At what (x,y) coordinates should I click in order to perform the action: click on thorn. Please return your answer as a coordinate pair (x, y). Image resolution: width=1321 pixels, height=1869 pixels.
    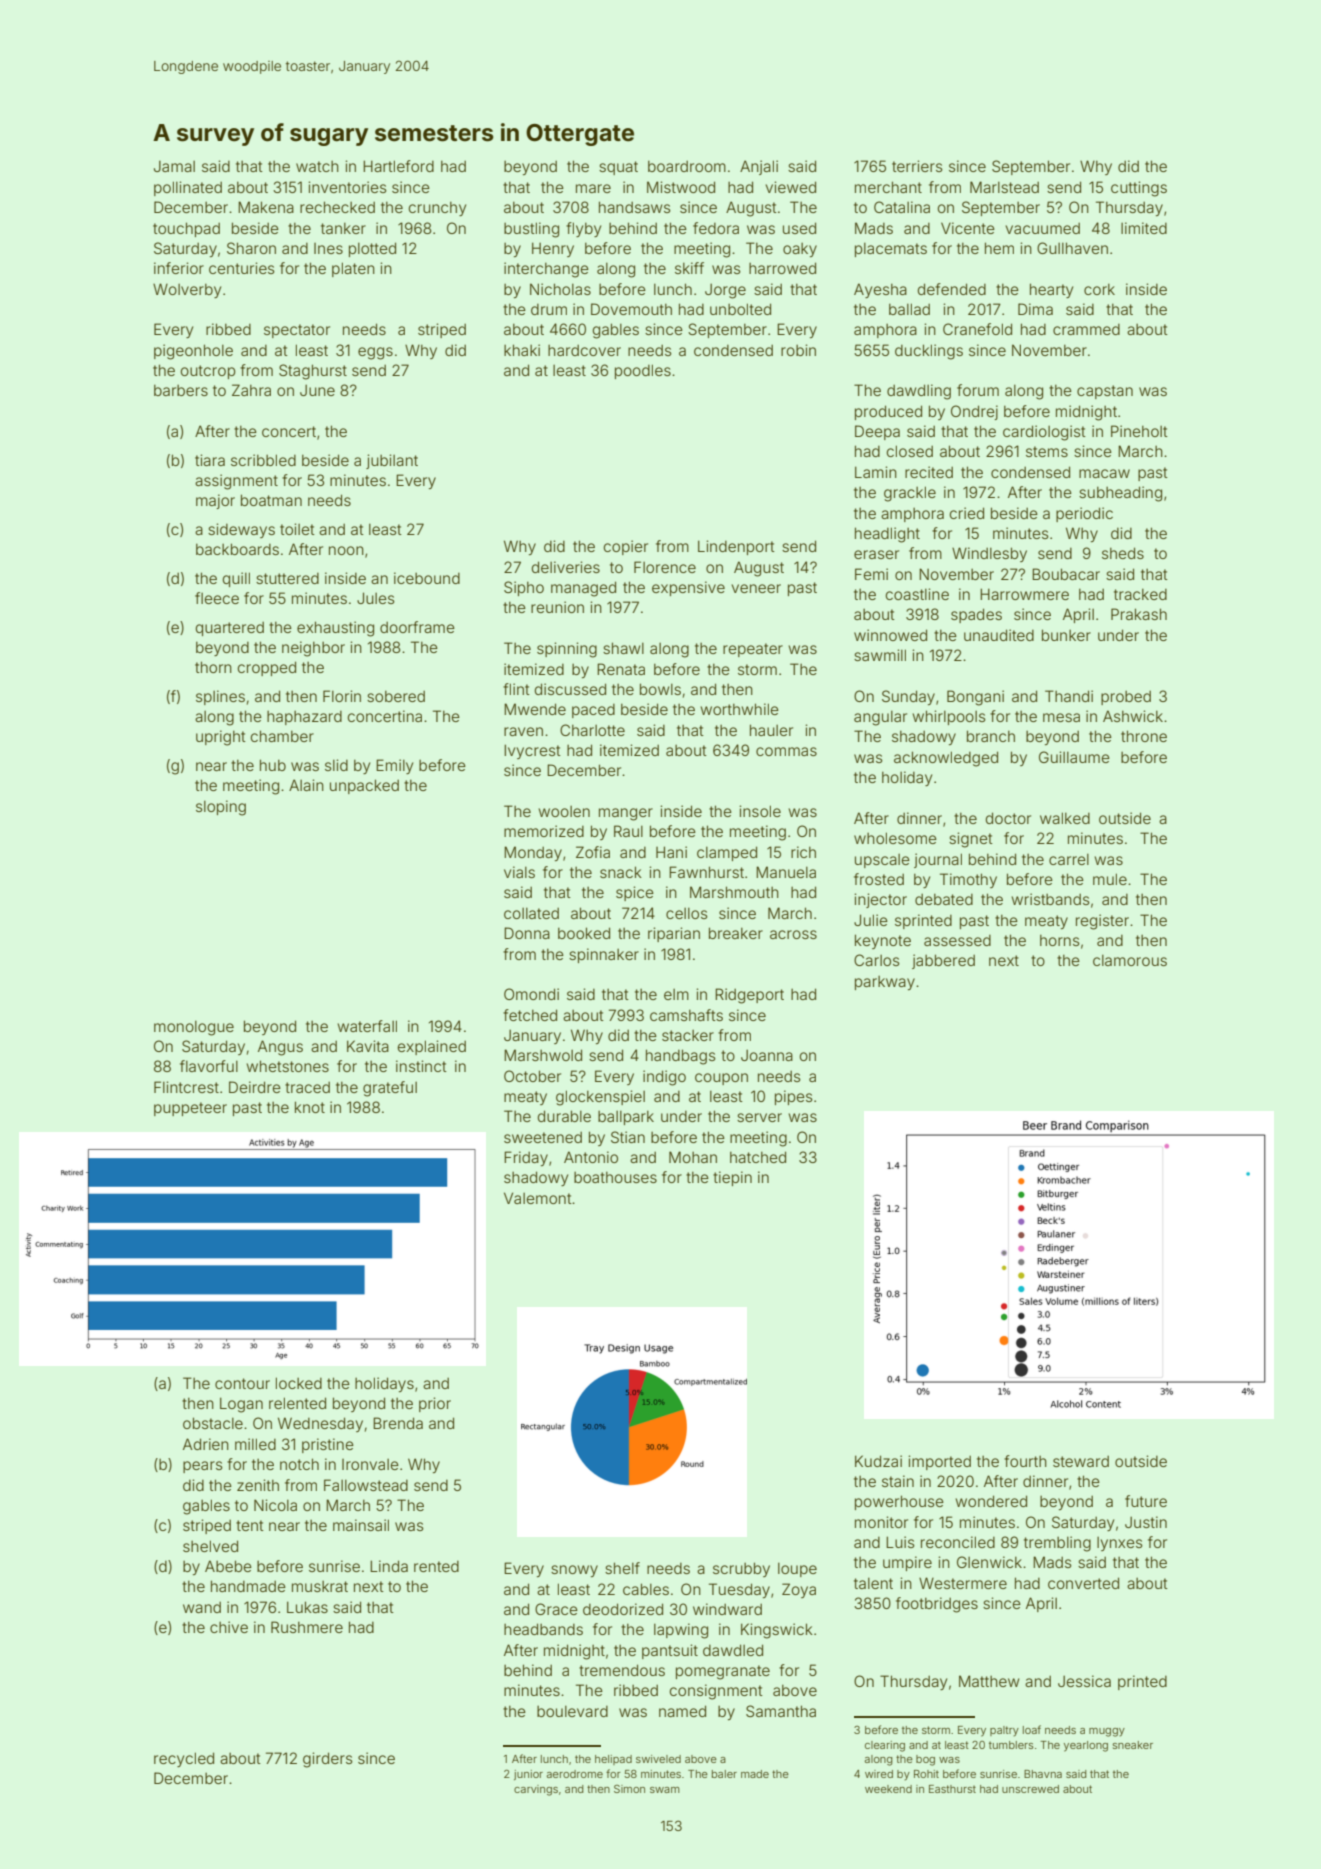
    Looking at the image, I should click on (213, 667).
